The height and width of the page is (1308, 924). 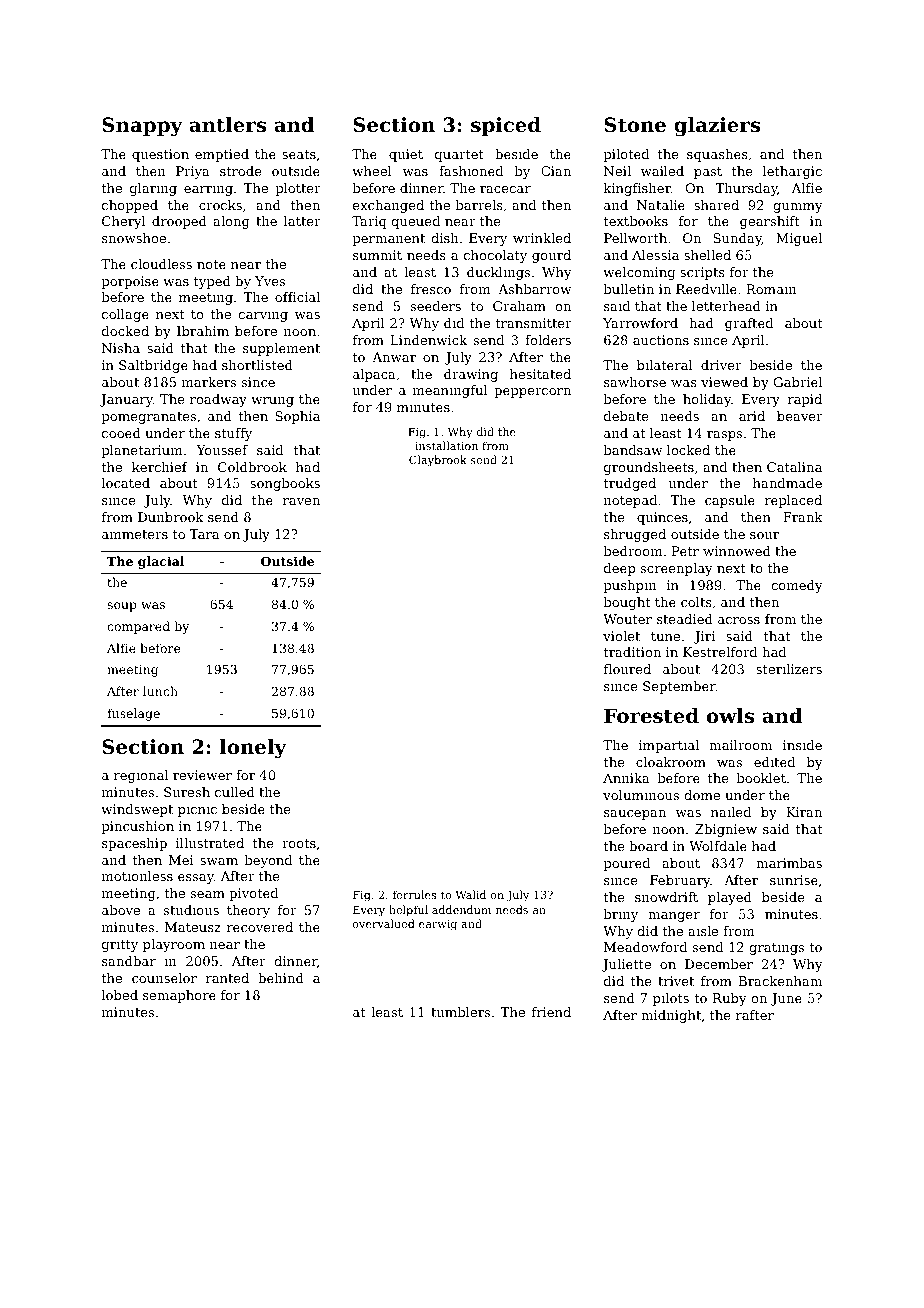 I want to click on peppercorn, so click(x=532, y=393).
